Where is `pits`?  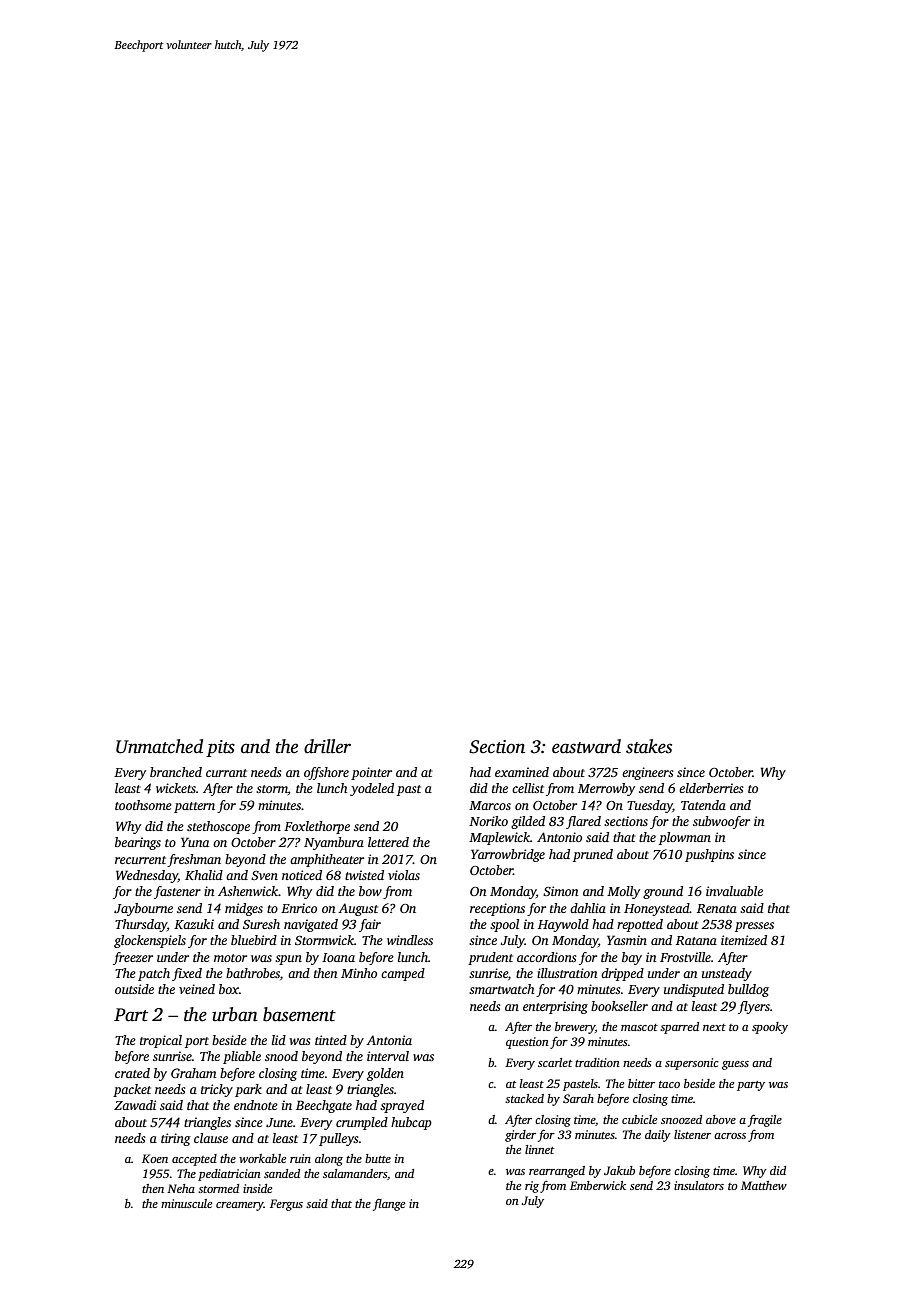
pits is located at coordinates (220, 748).
